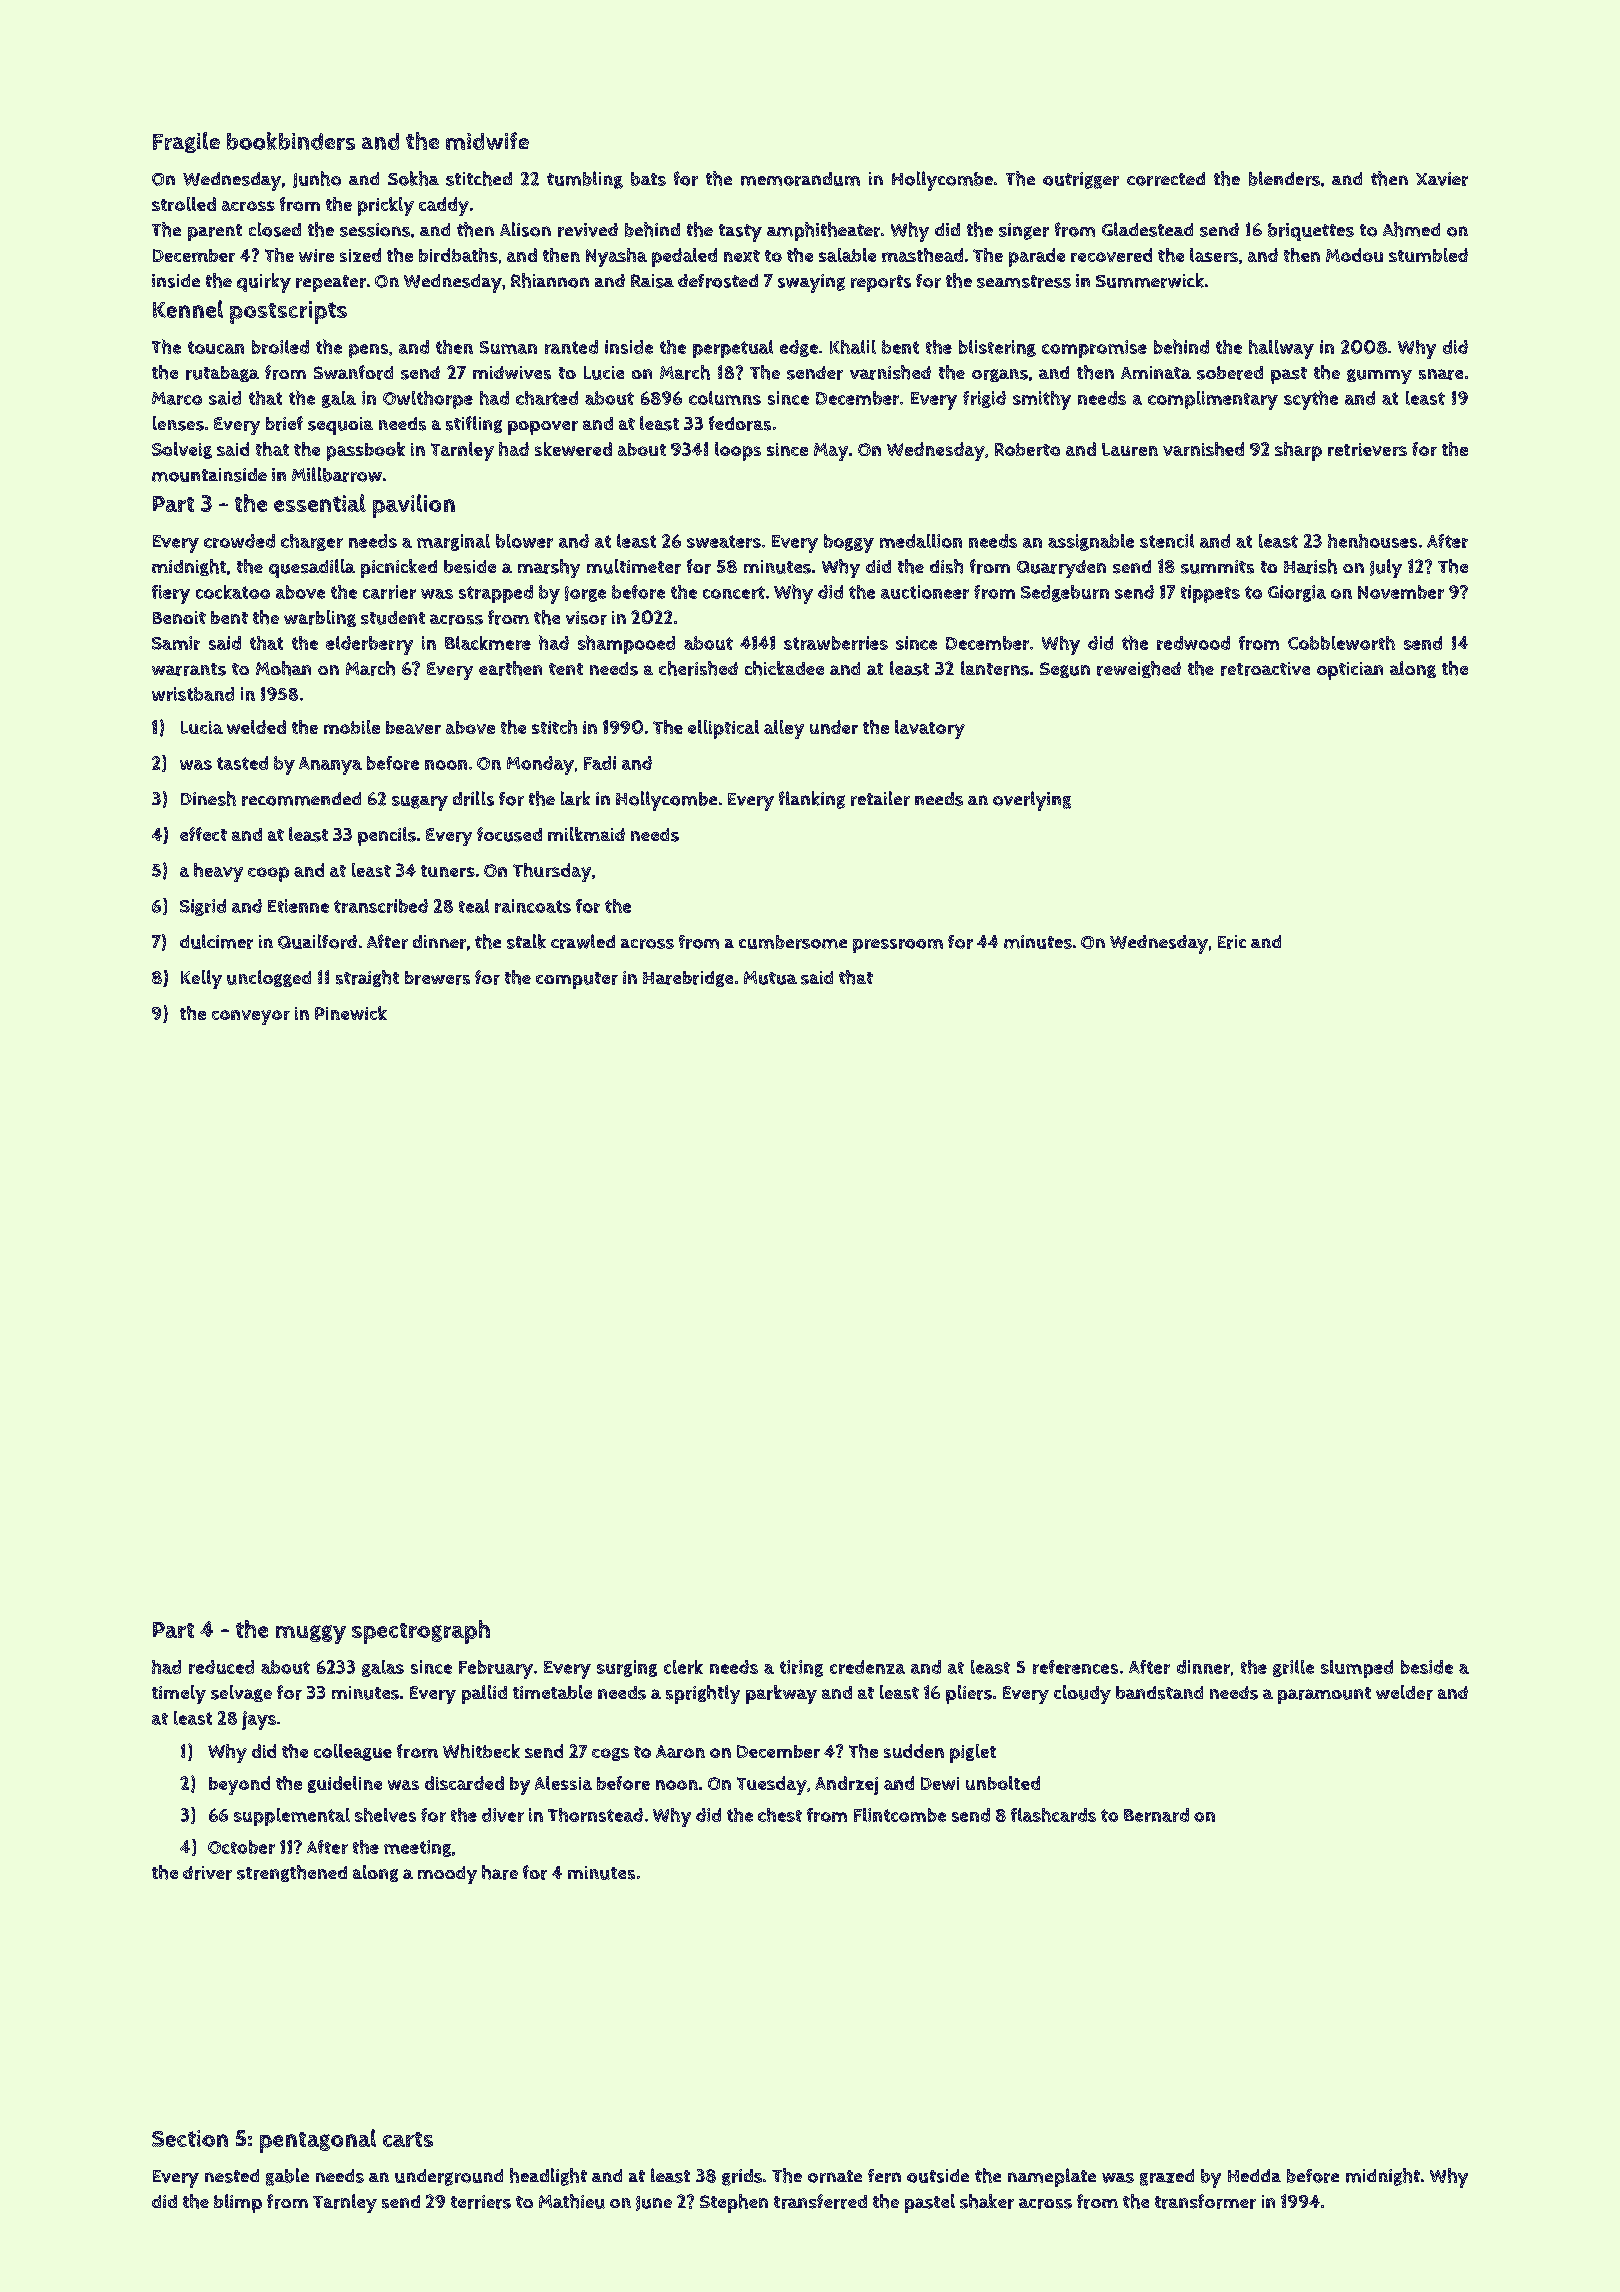 The image size is (1620, 2292). Describe the element at coordinates (930, 729) in the screenshot. I see `lavatory` at that location.
